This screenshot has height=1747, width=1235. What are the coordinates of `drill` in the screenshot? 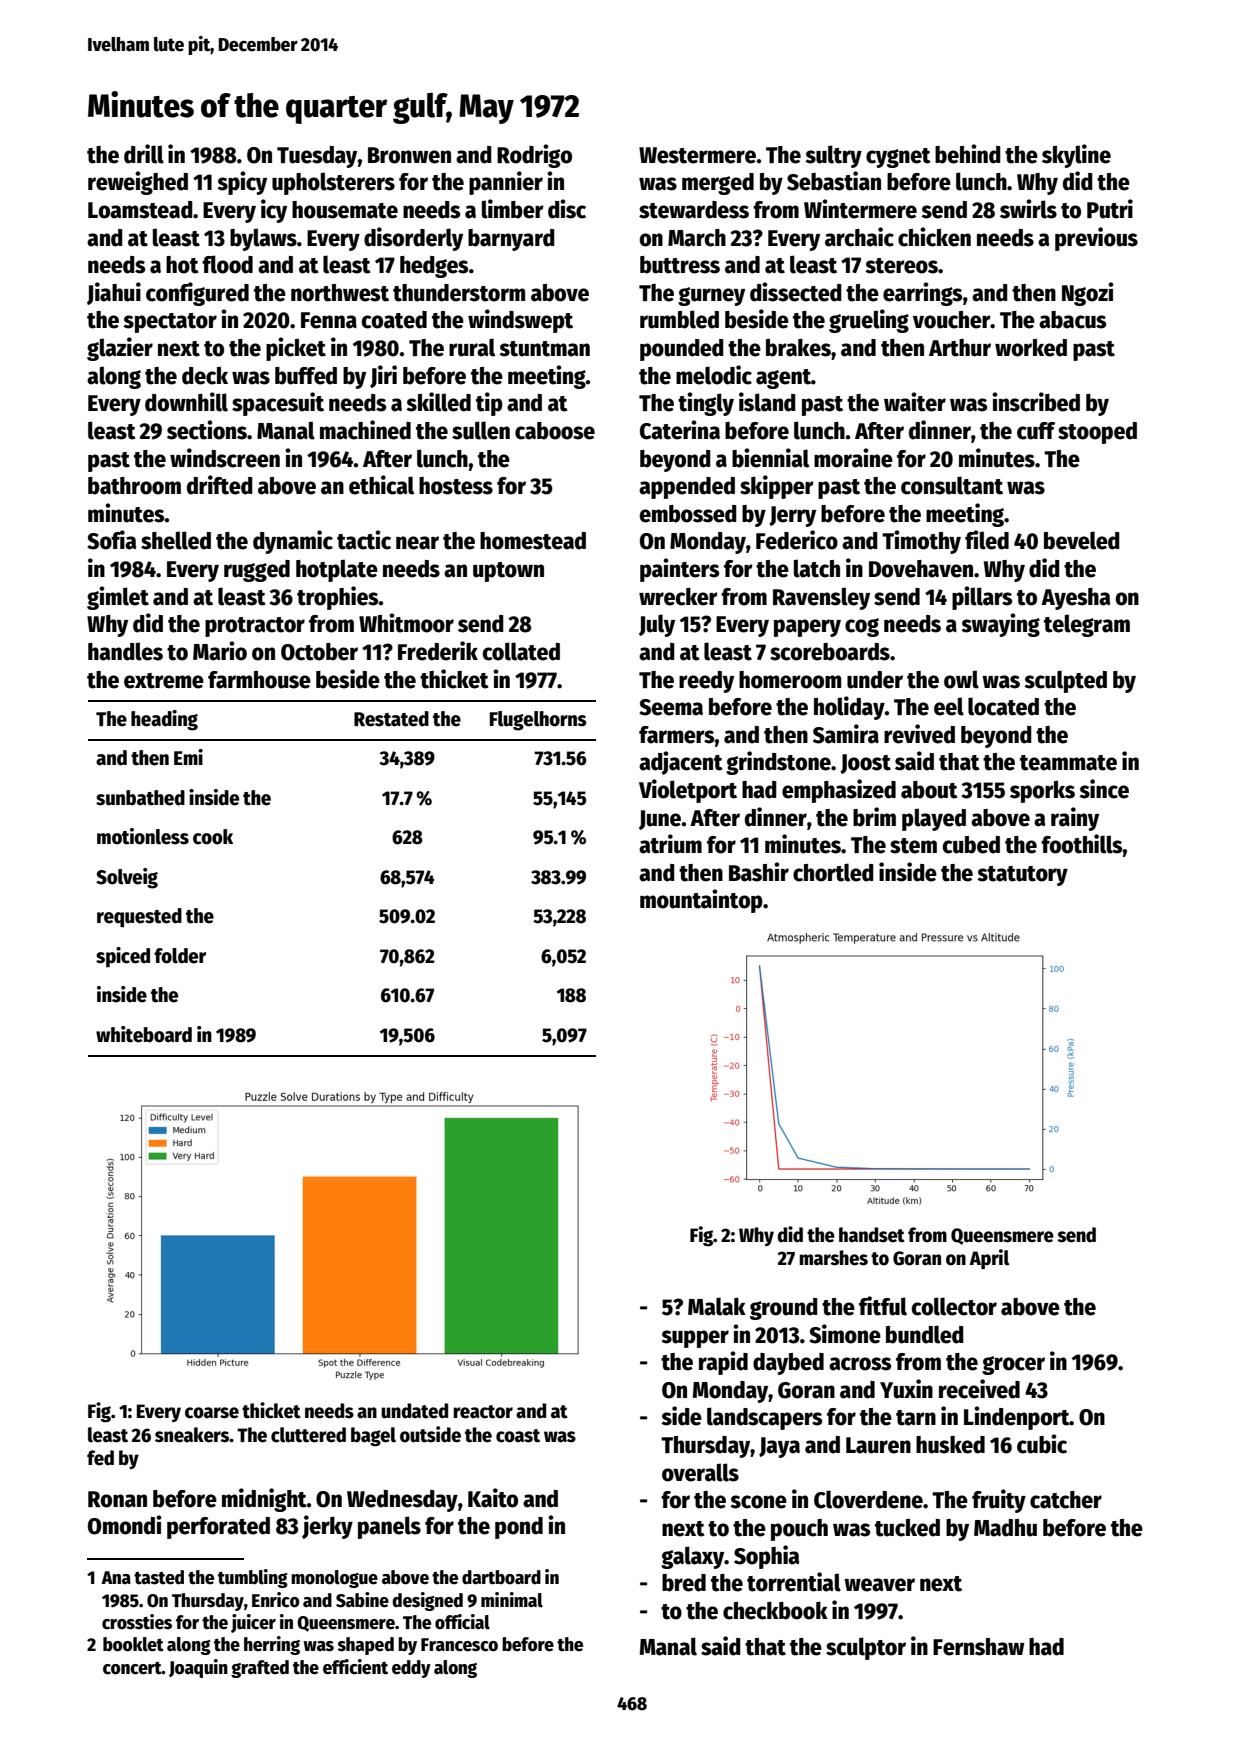 It's located at (144, 154).
